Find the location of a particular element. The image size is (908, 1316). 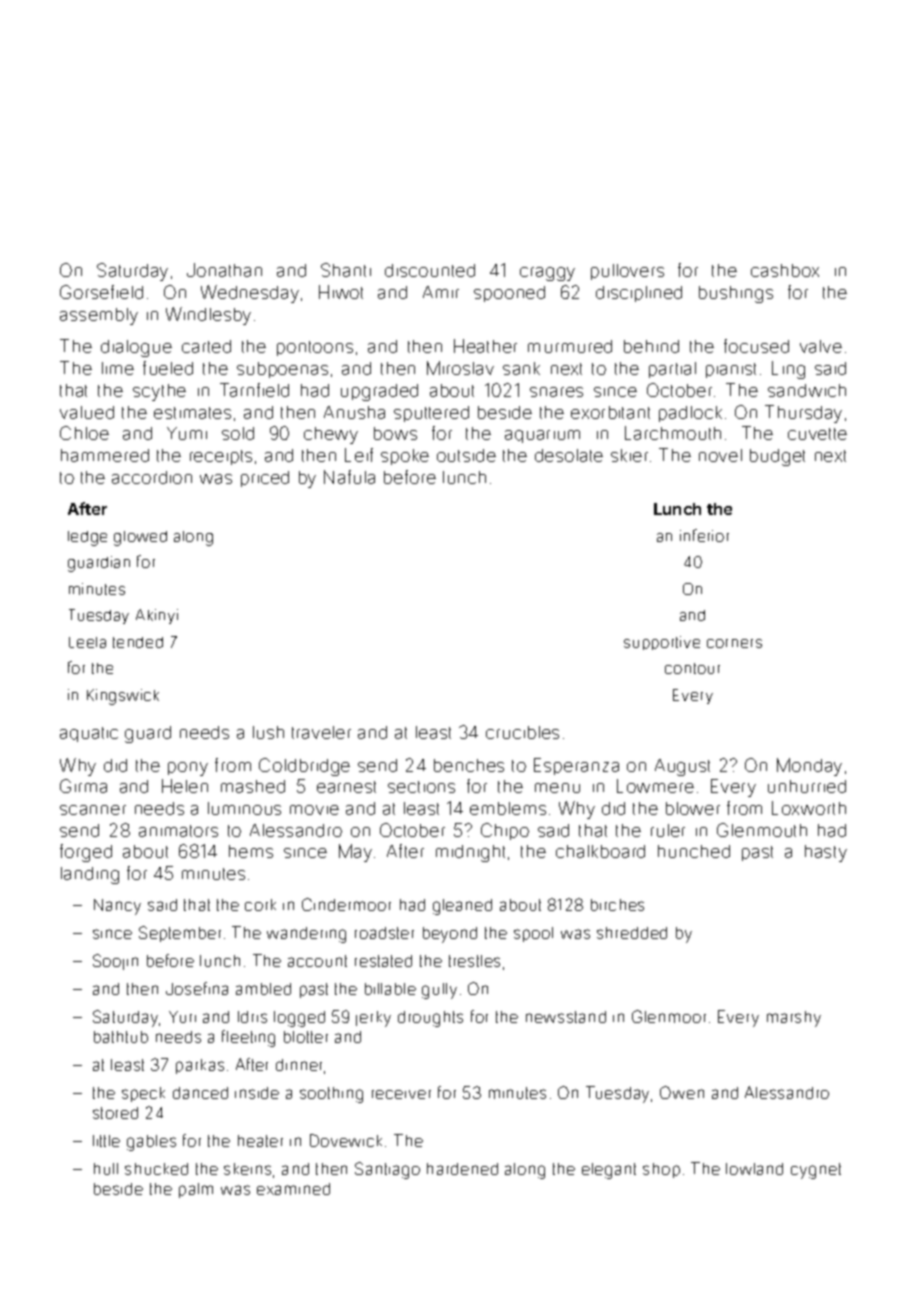

shop is located at coordinates (661, 1170).
